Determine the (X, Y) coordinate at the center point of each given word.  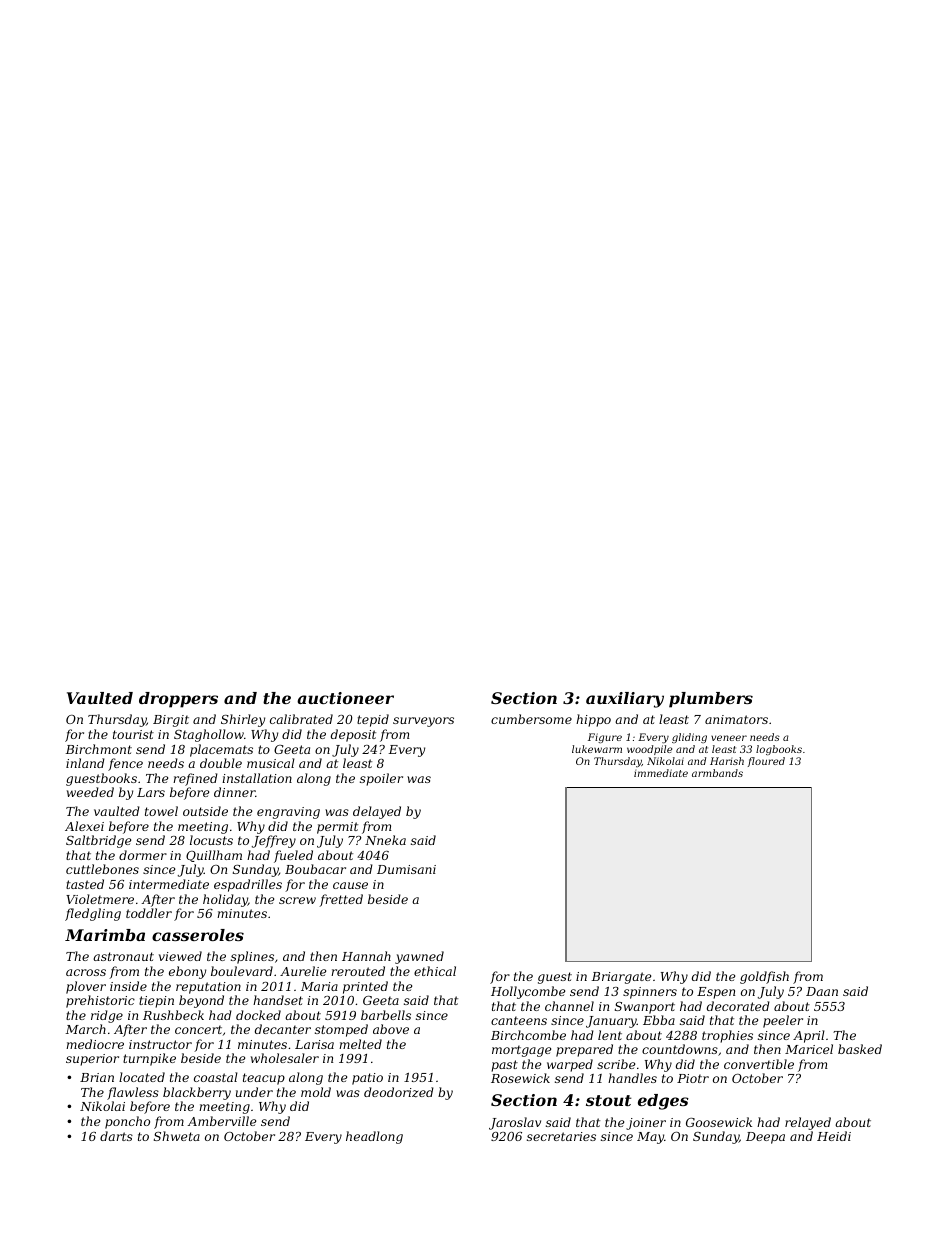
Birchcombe (528, 1035)
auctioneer (345, 698)
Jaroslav (515, 1123)
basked (860, 1049)
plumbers (711, 700)
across (86, 972)
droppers (178, 700)
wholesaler (285, 1058)
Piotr (693, 1078)
